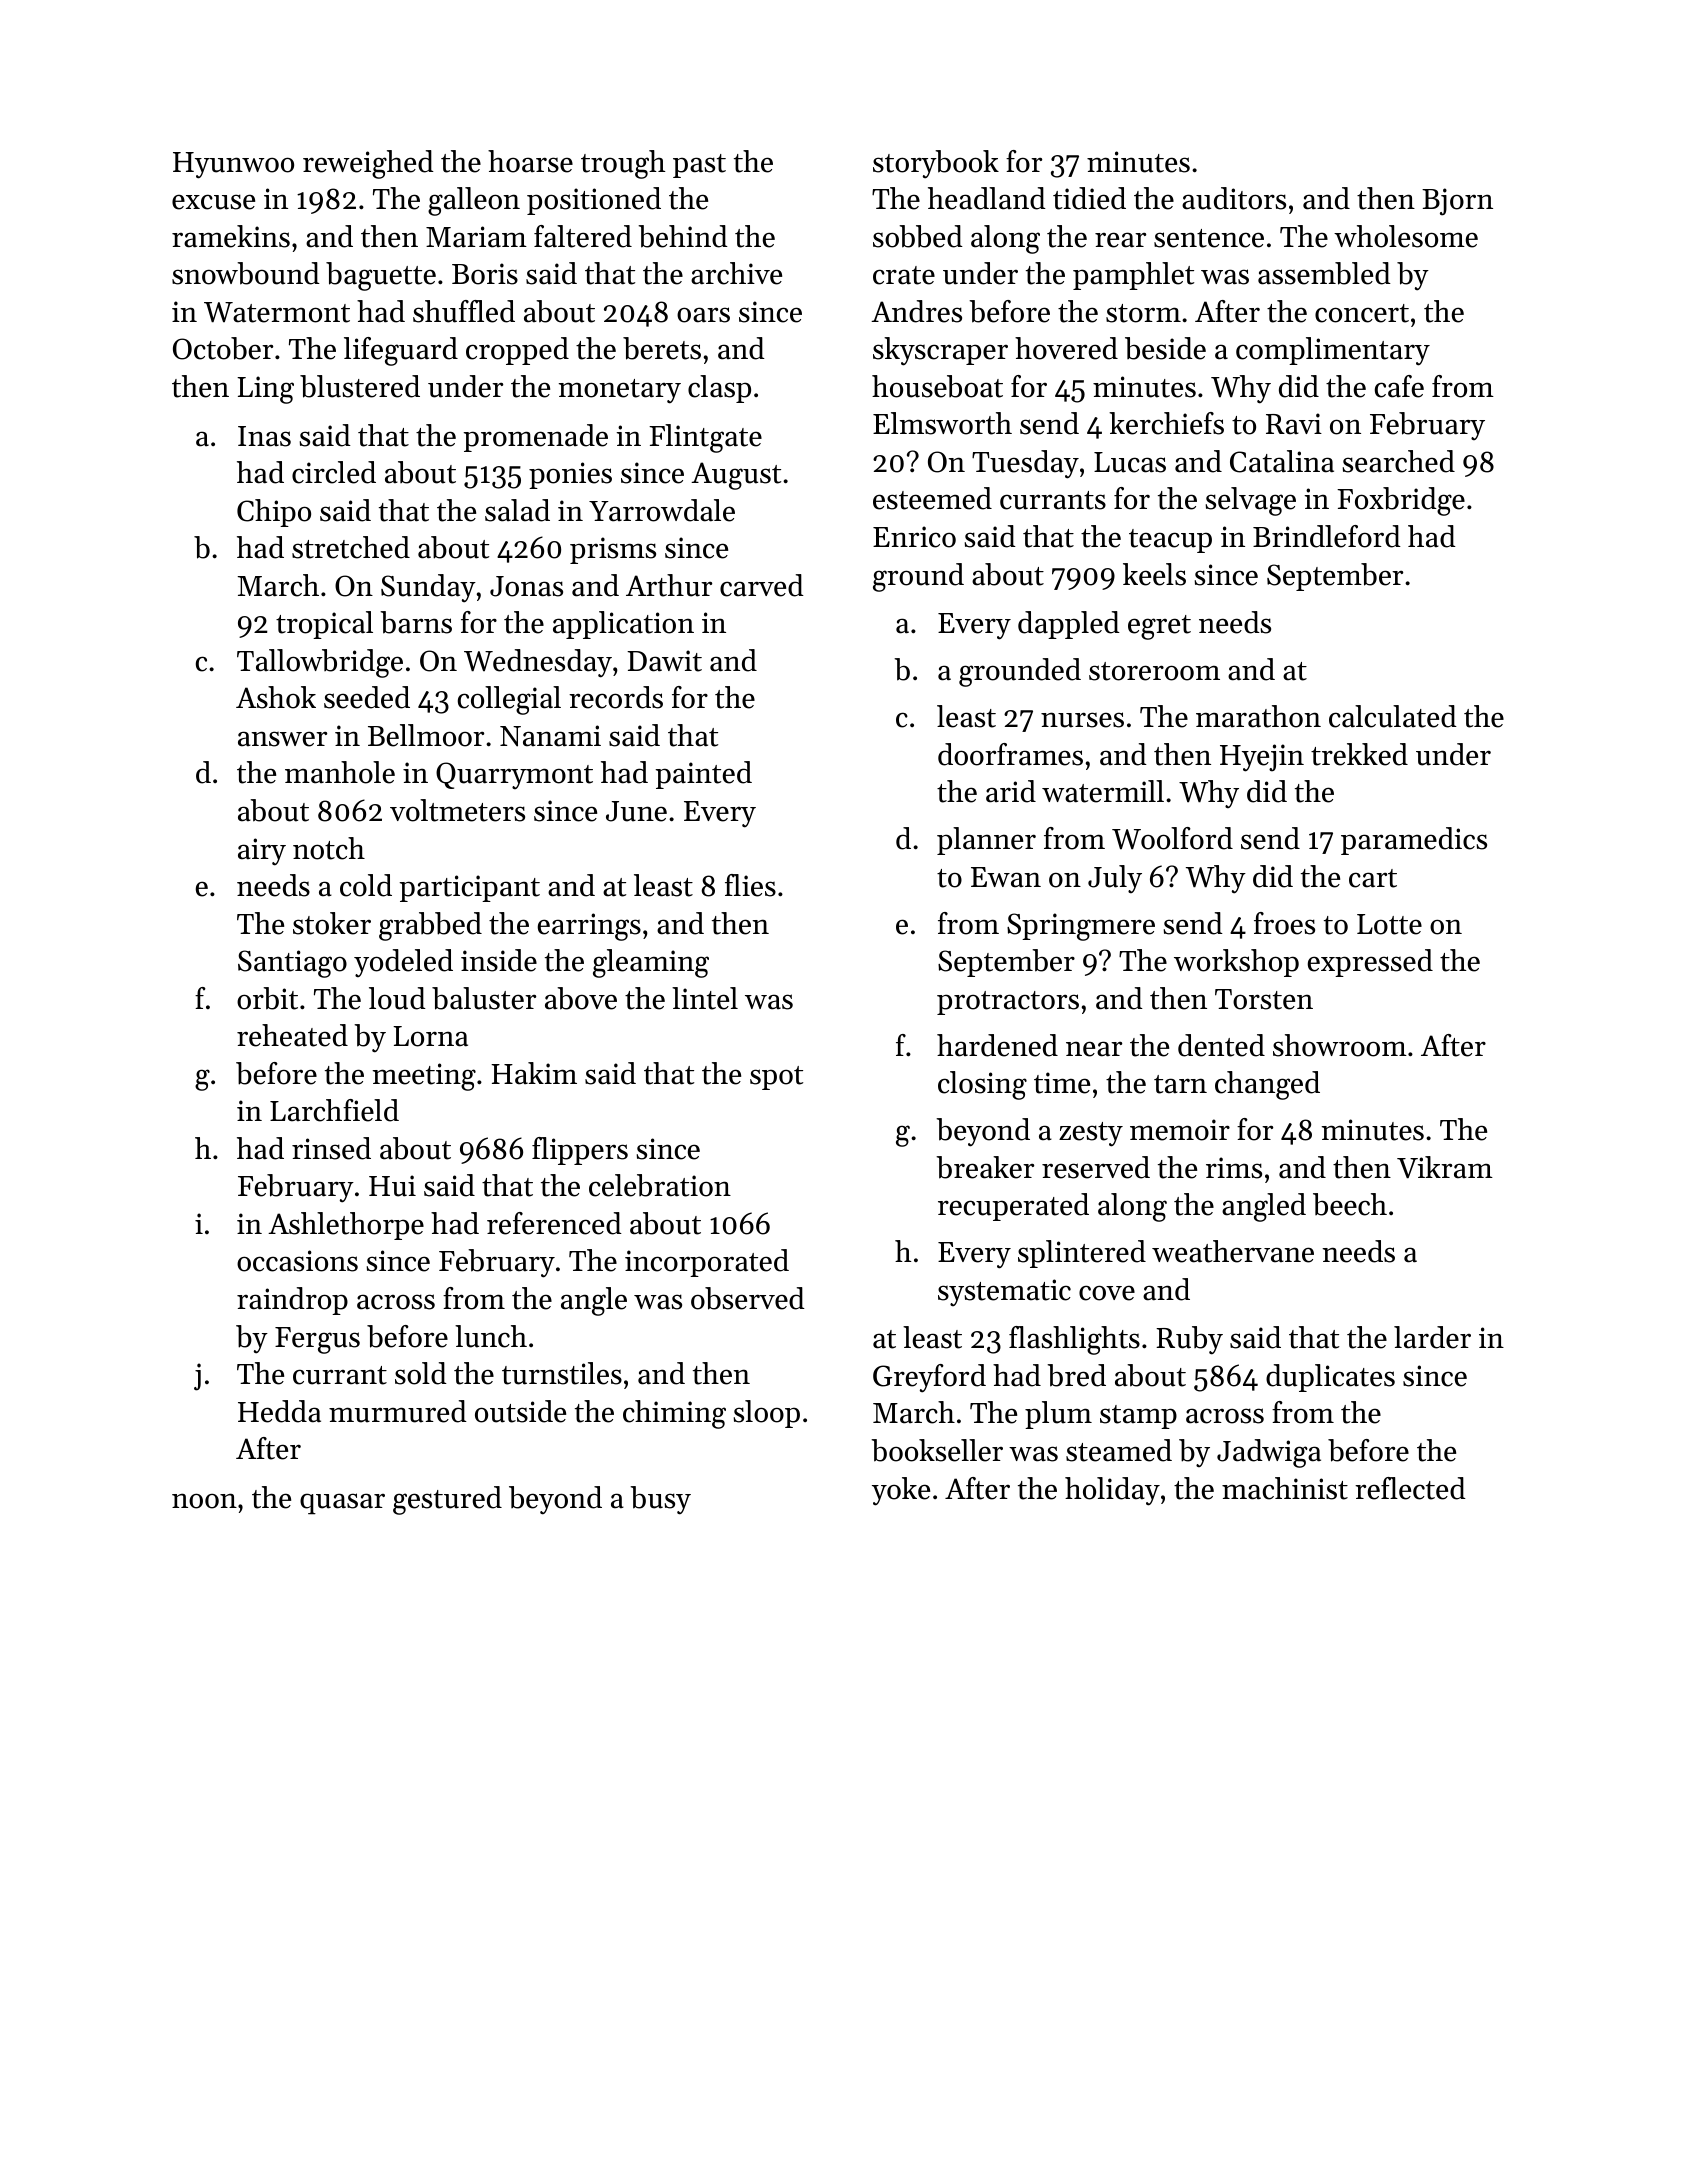 The height and width of the screenshot is (2178, 1683). What do you see at coordinates (447, 1500) in the screenshot?
I see `gestured` at bounding box center [447, 1500].
